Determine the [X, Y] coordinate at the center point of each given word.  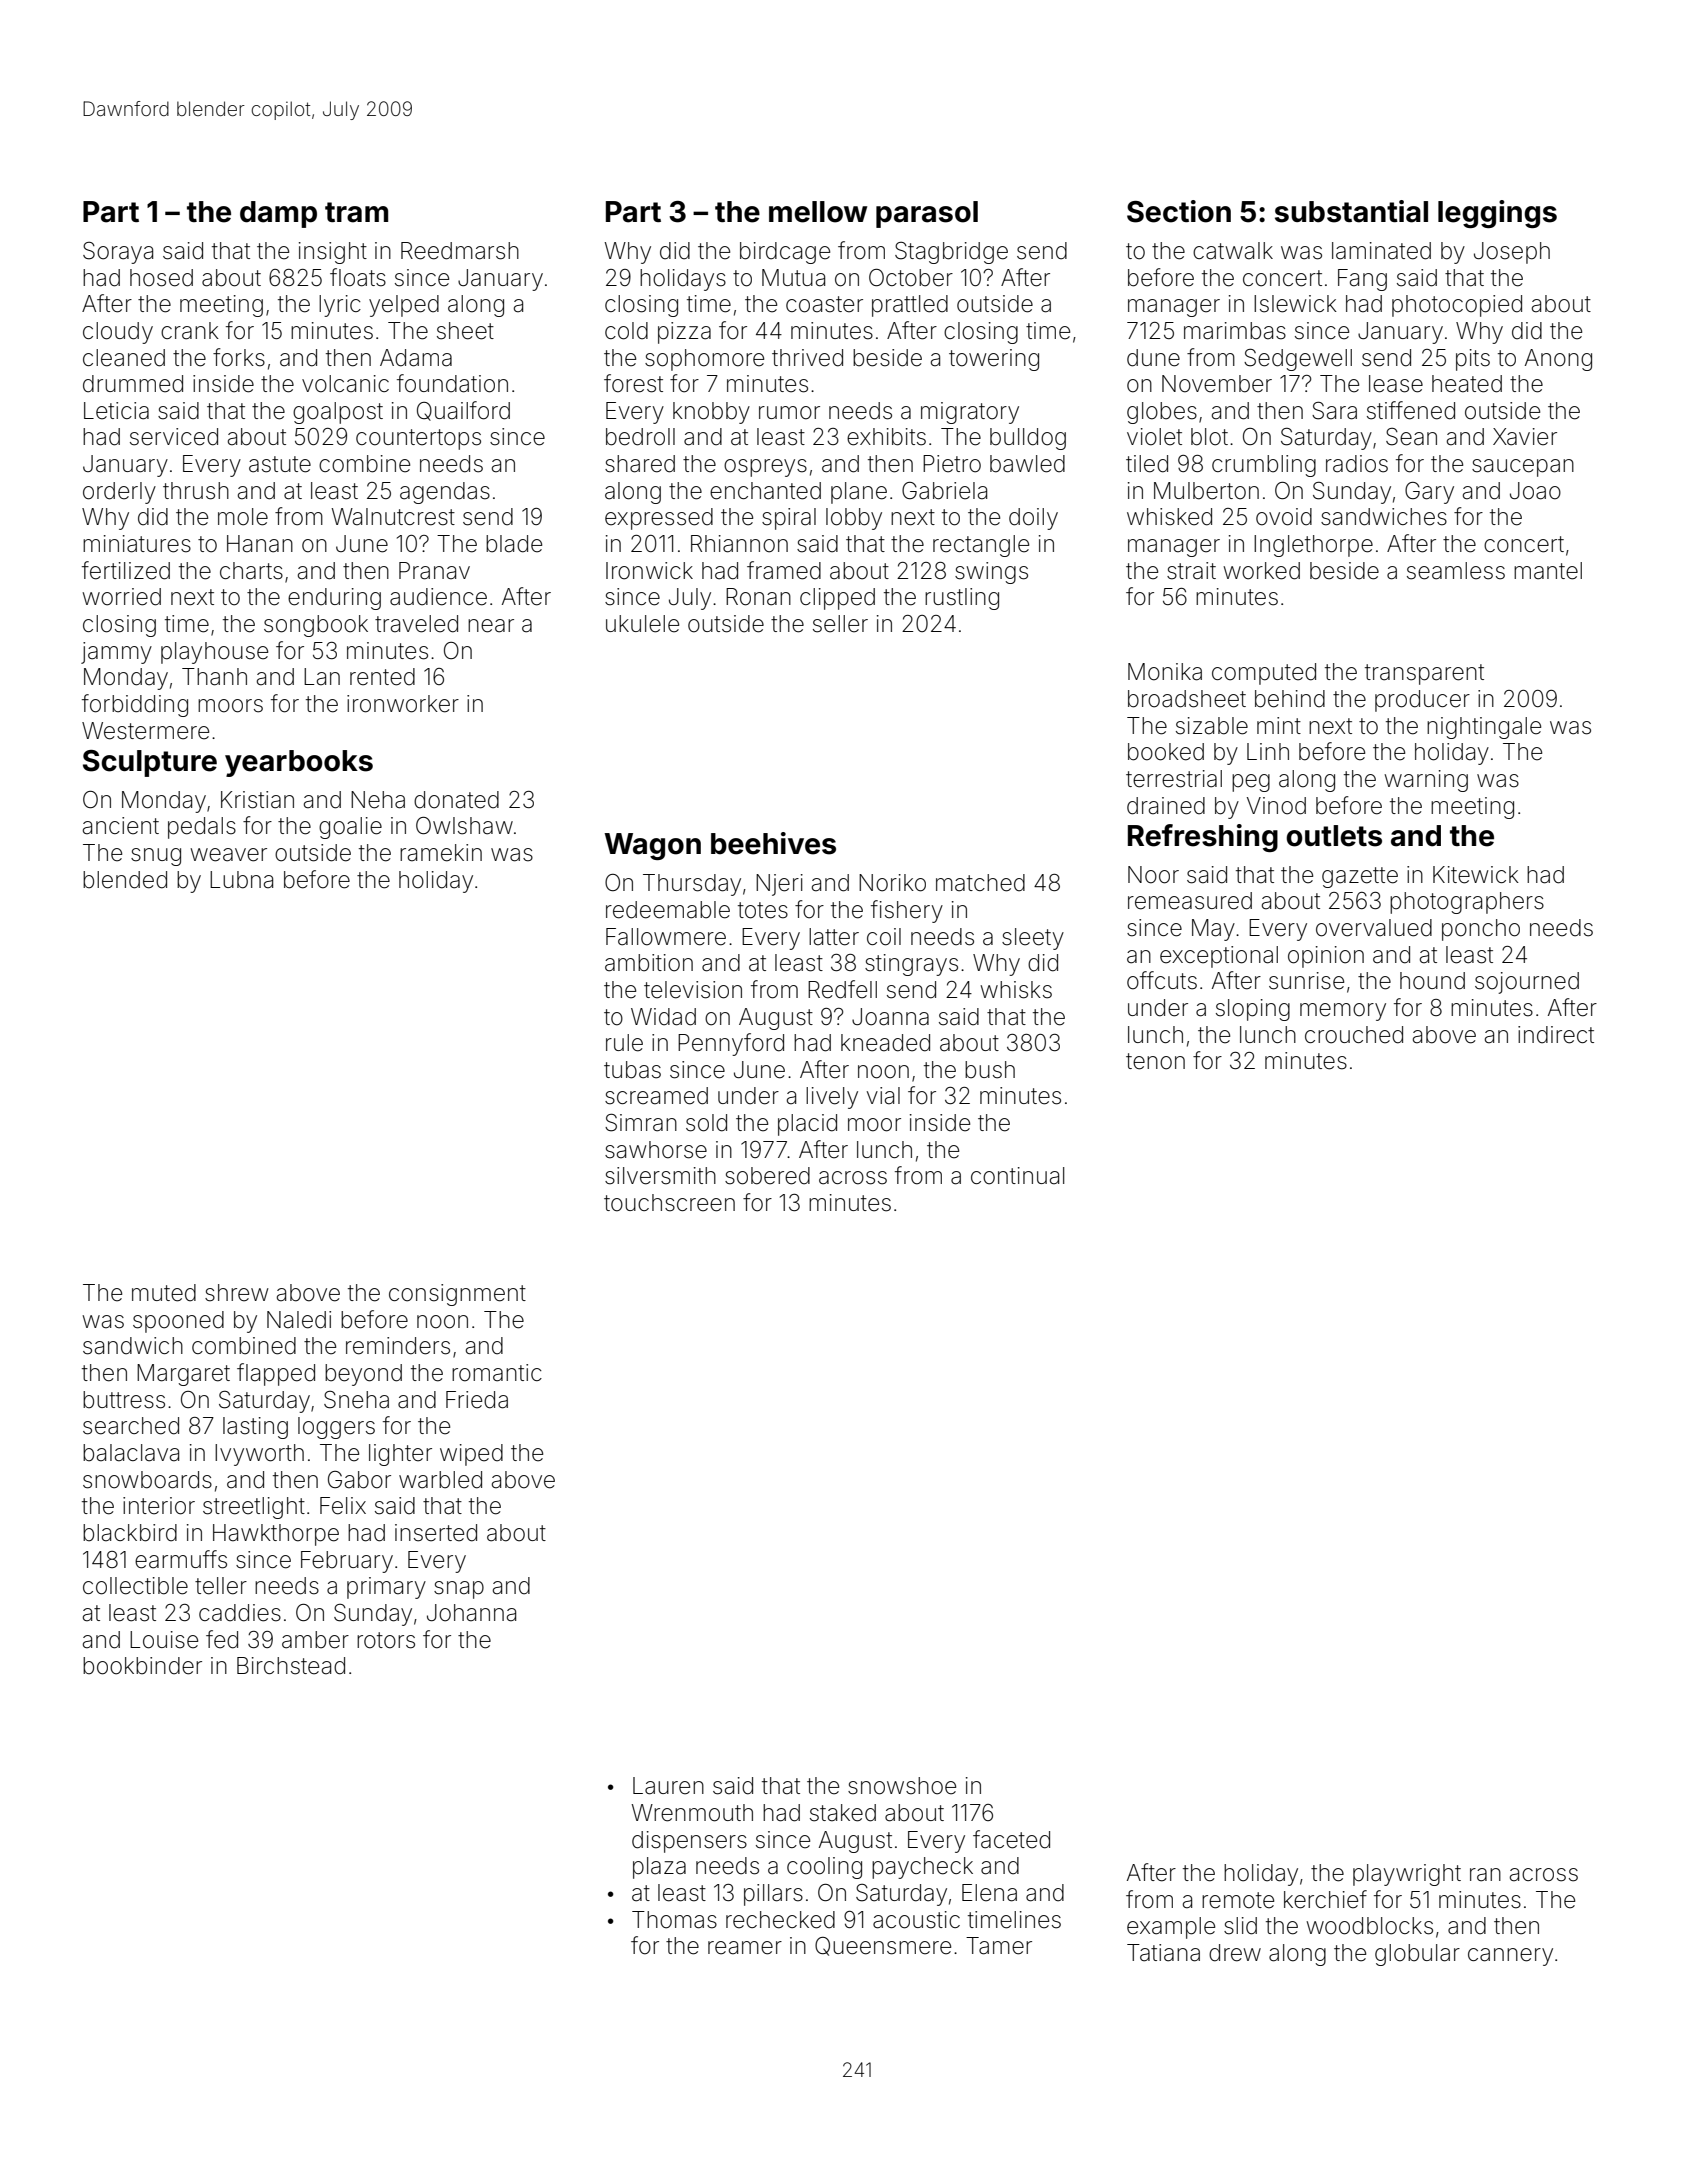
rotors [386, 1640]
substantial [1351, 211]
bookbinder [142, 1666]
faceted [1011, 1839]
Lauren [668, 1786]
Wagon [652, 846]
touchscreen [669, 1203]
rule [624, 1043]
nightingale [1484, 728]
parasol [927, 214]
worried [121, 597]
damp [278, 214]
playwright [1407, 1875]
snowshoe [902, 1786]
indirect [1556, 1035]
